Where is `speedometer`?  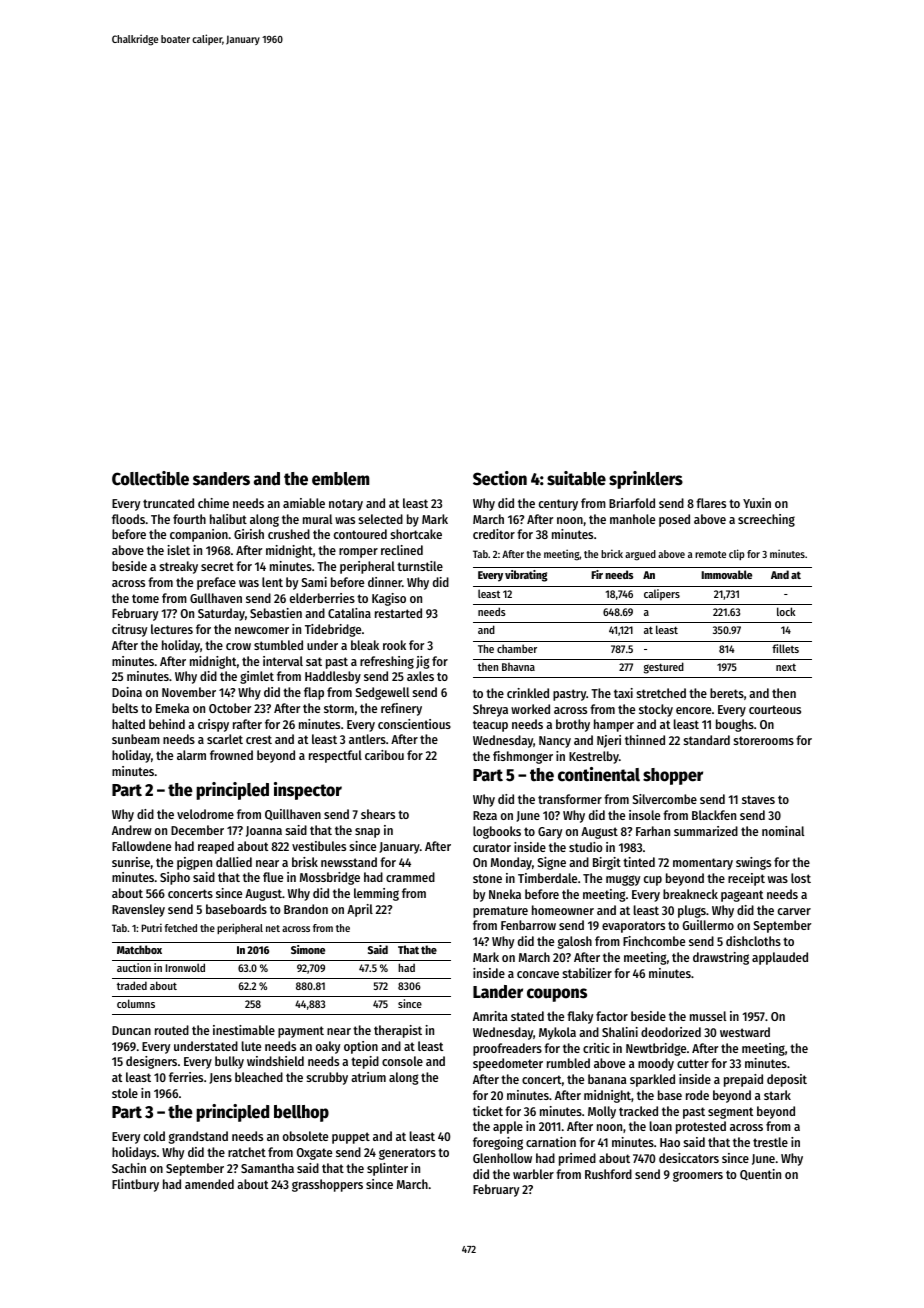 speedometer is located at coordinates (508, 1064).
